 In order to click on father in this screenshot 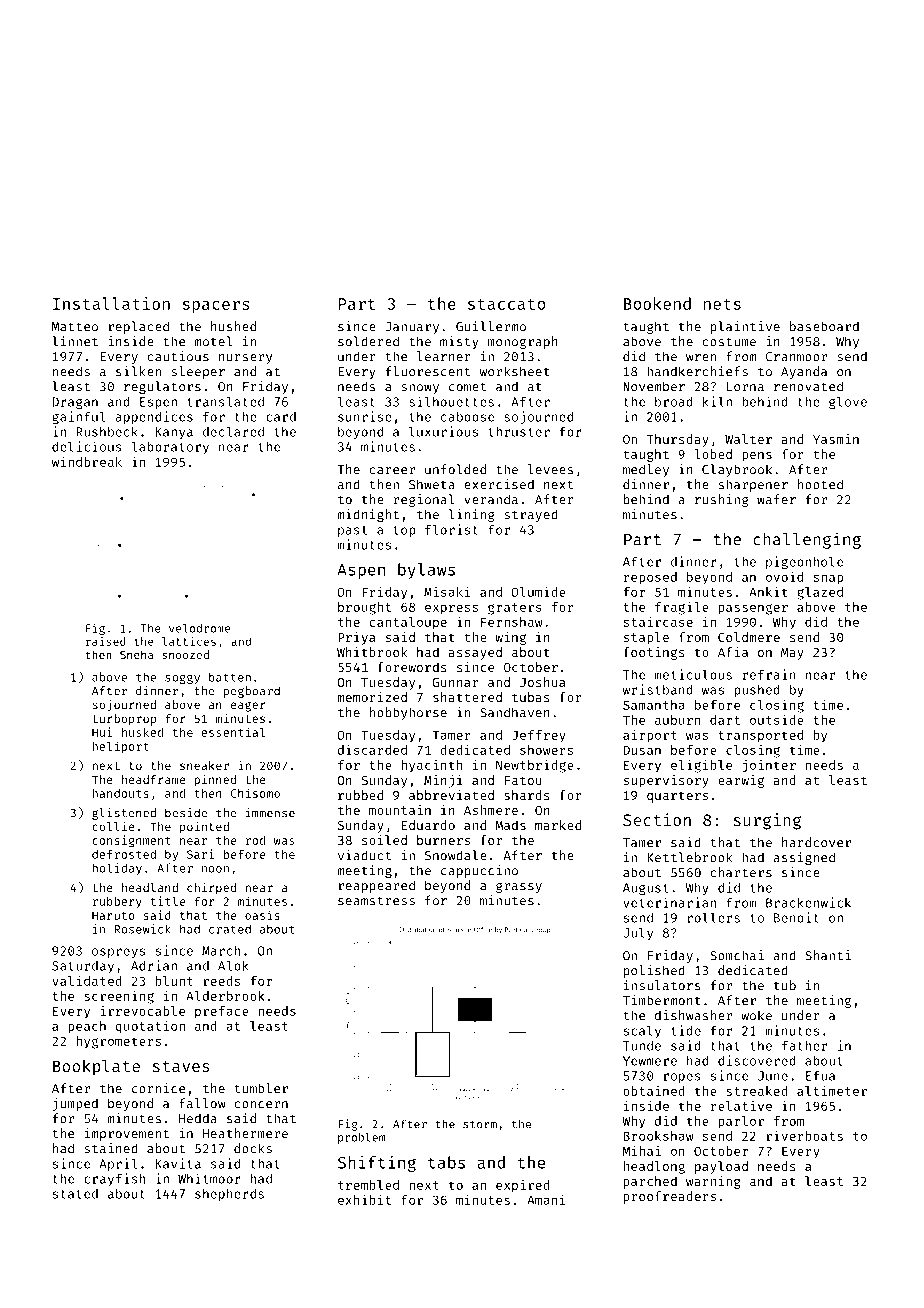, I will do `click(804, 1045)`.
